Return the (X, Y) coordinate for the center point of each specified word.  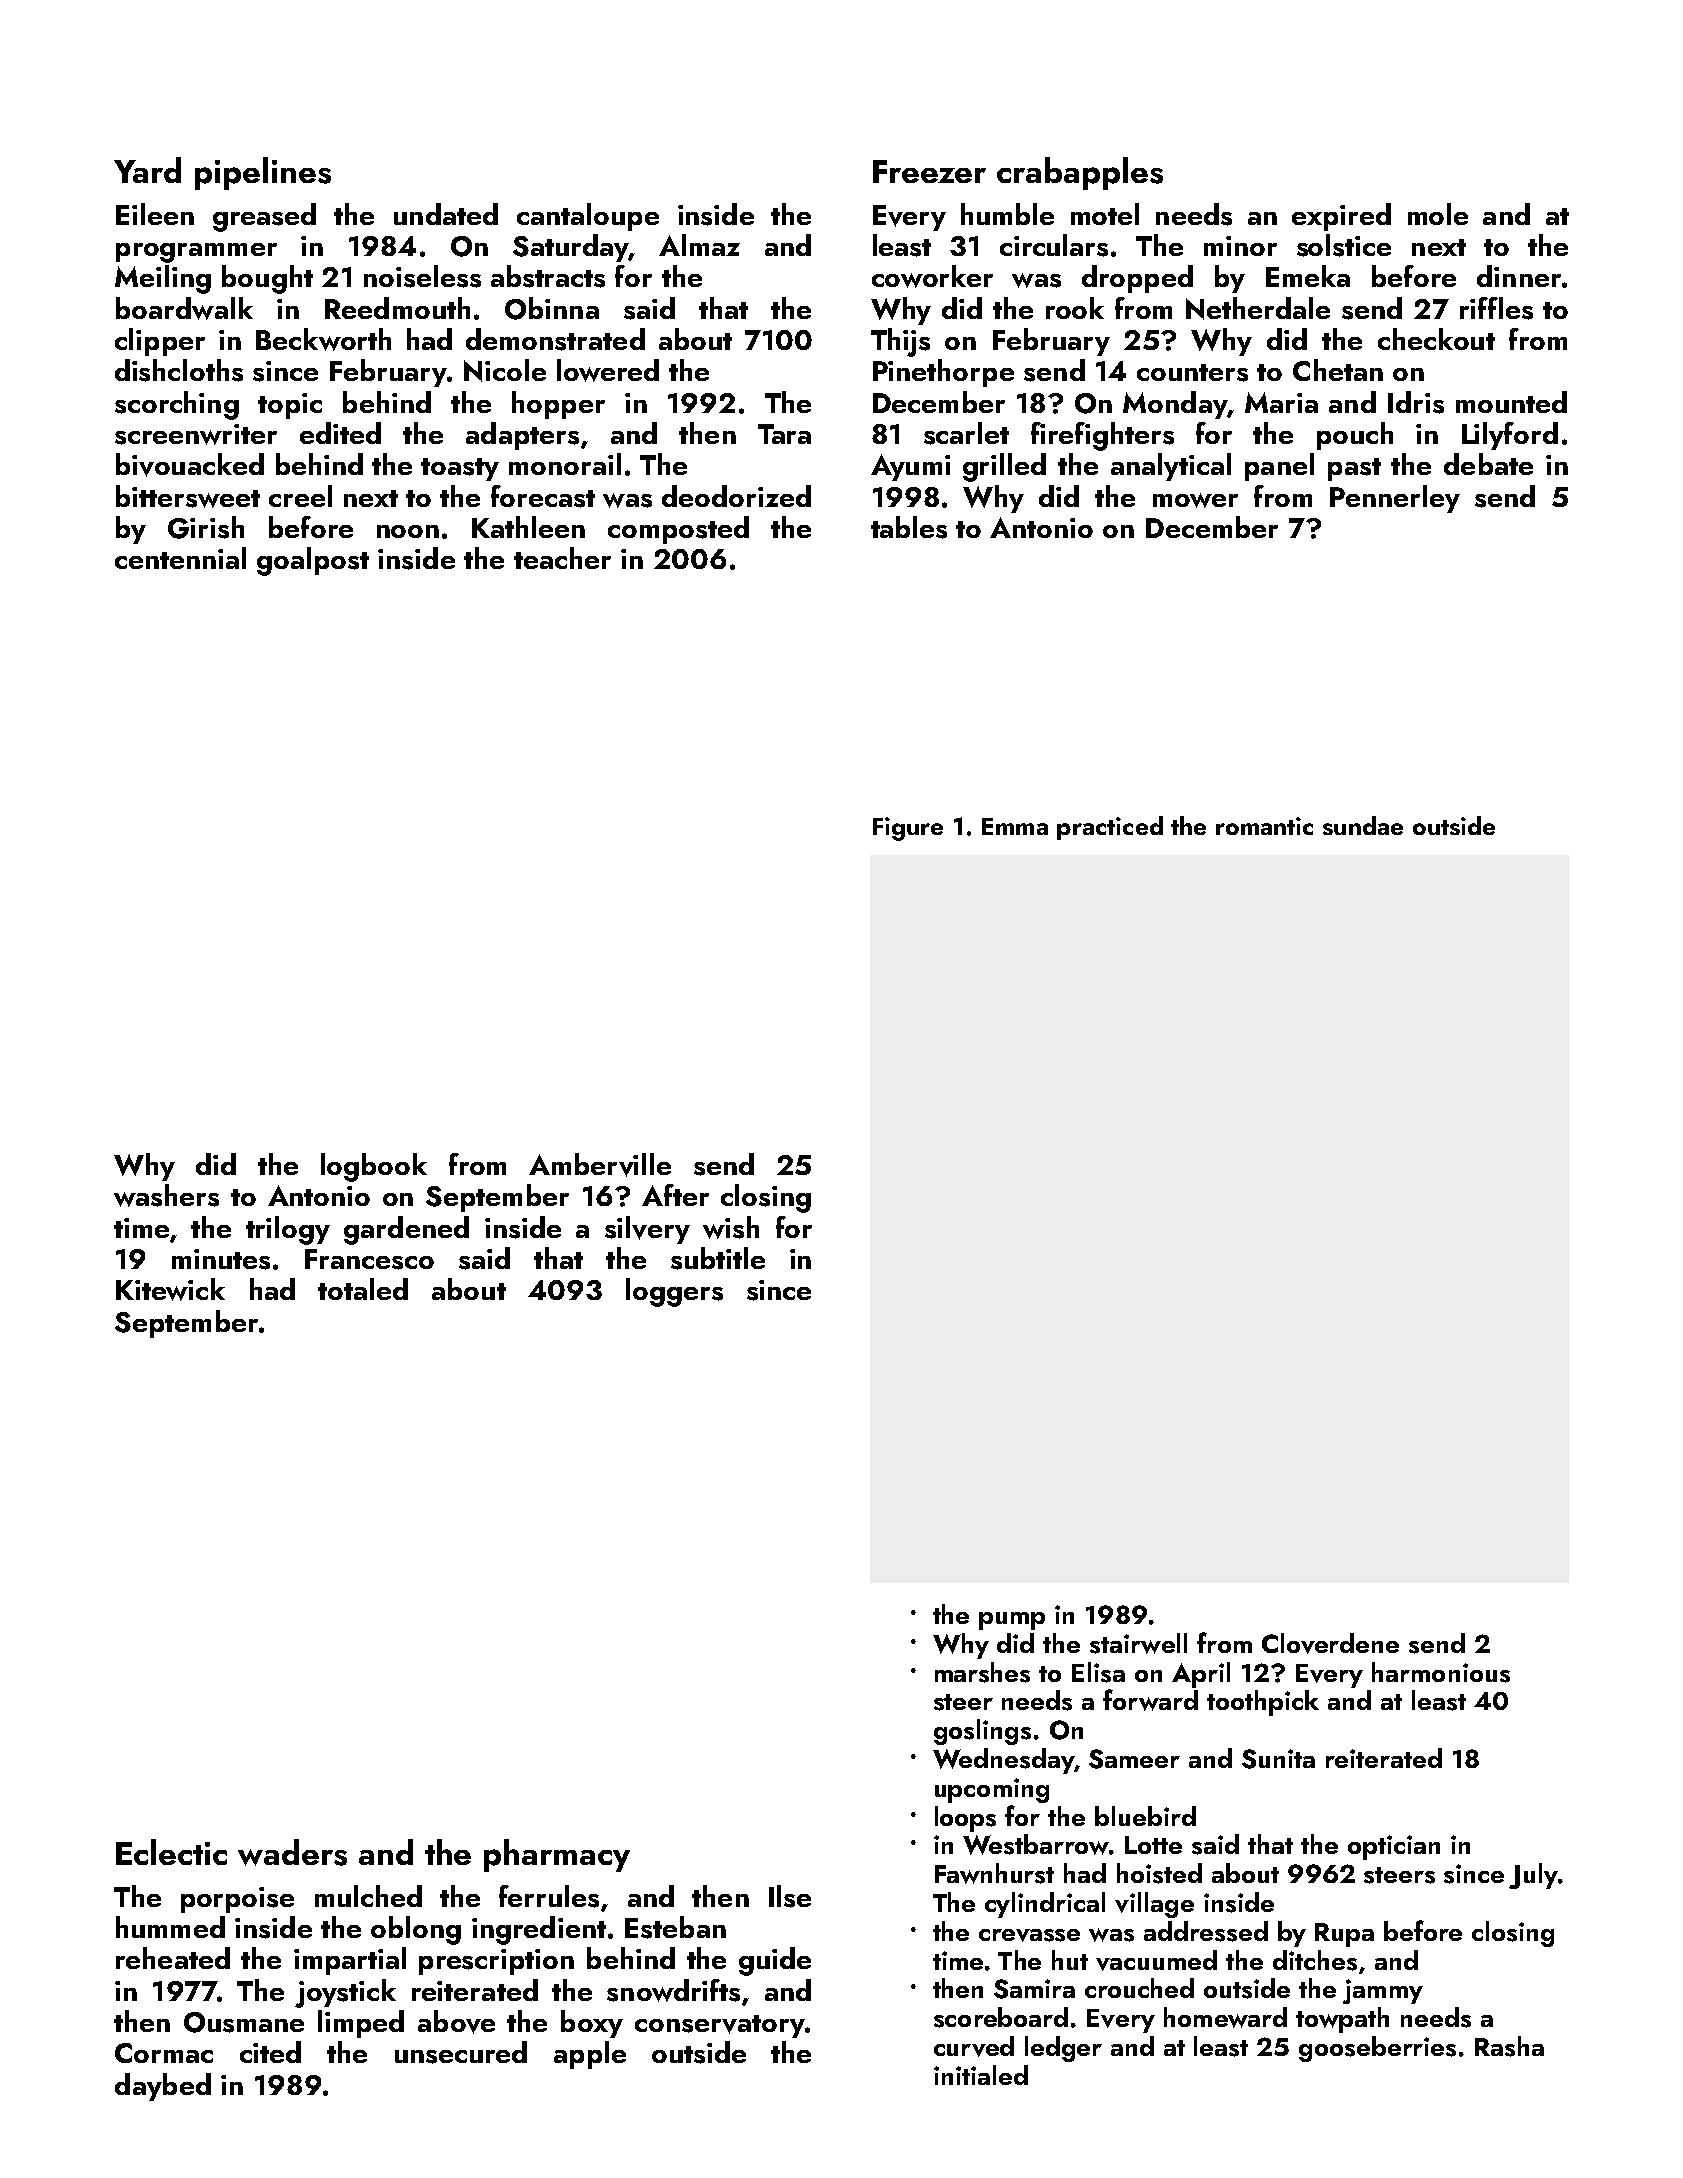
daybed (163, 2087)
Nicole (505, 370)
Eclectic (171, 1852)
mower (1195, 500)
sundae (1363, 825)
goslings (982, 1732)
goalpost (313, 561)
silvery (647, 1230)
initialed (981, 2075)
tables (909, 527)
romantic (1264, 826)
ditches (1315, 1960)
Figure (908, 829)
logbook (374, 1167)
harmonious (1441, 1672)
